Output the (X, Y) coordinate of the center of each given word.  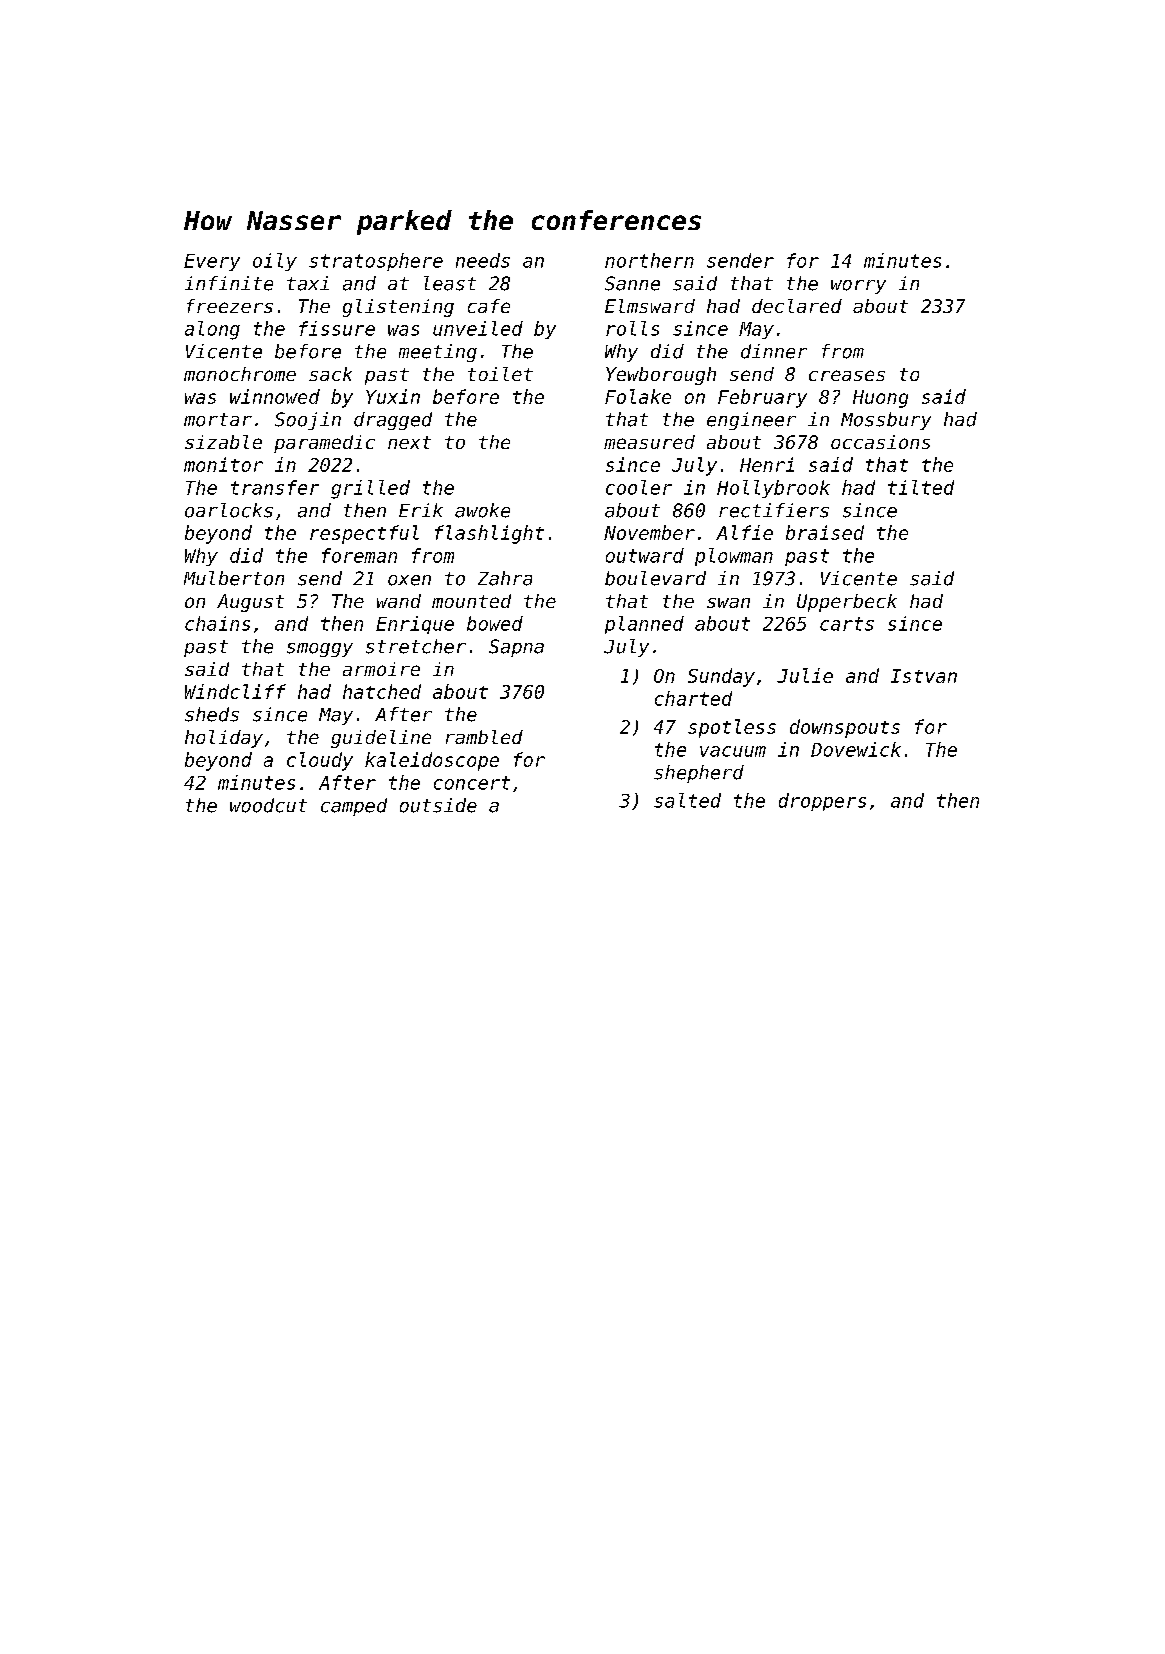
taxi (308, 283)
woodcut (268, 805)
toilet (500, 374)
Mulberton (234, 578)
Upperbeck (847, 603)
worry (858, 287)
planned (644, 625)
